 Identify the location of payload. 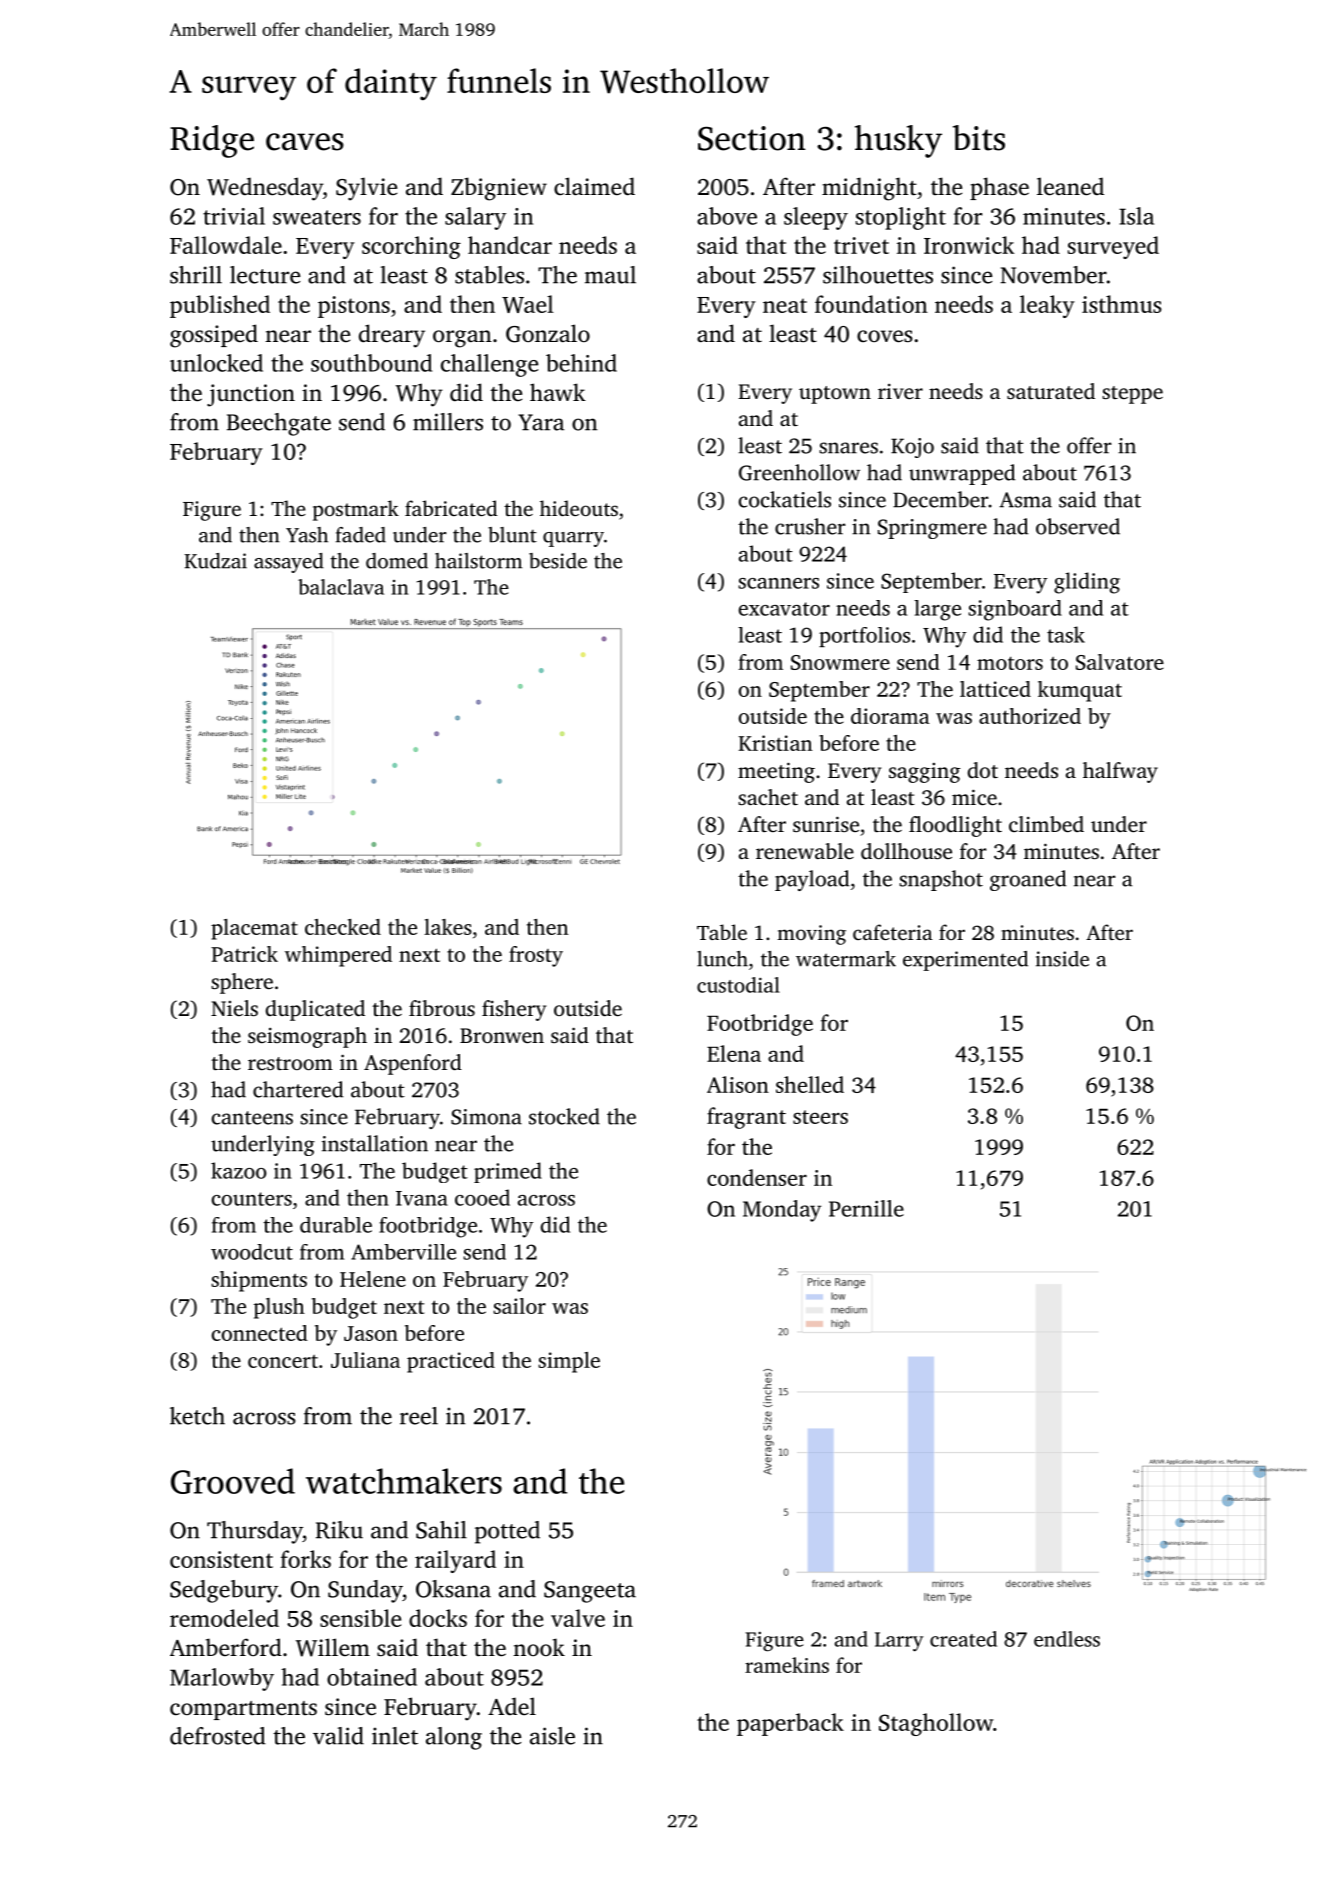
(812, 880).
